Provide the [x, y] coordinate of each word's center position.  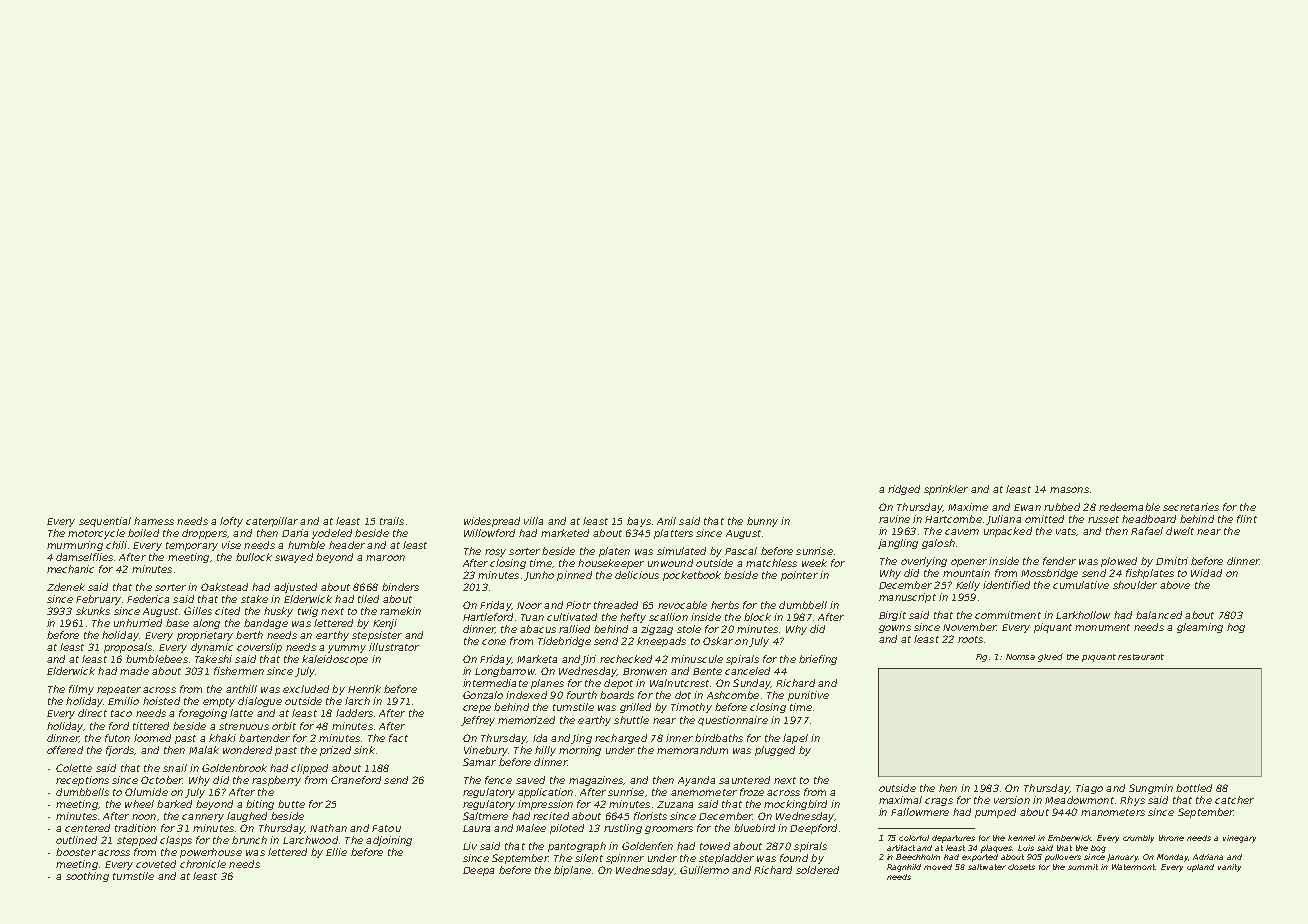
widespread [492, 522]
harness [154, 521]
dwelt [1180, 531]
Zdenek [66, 587]
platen [614, 552]
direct [92, 713]
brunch [249, 840]
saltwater [987, 867]
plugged [775, 751]
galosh [938, 544]
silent [589, 858]
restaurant [1141, 657]
